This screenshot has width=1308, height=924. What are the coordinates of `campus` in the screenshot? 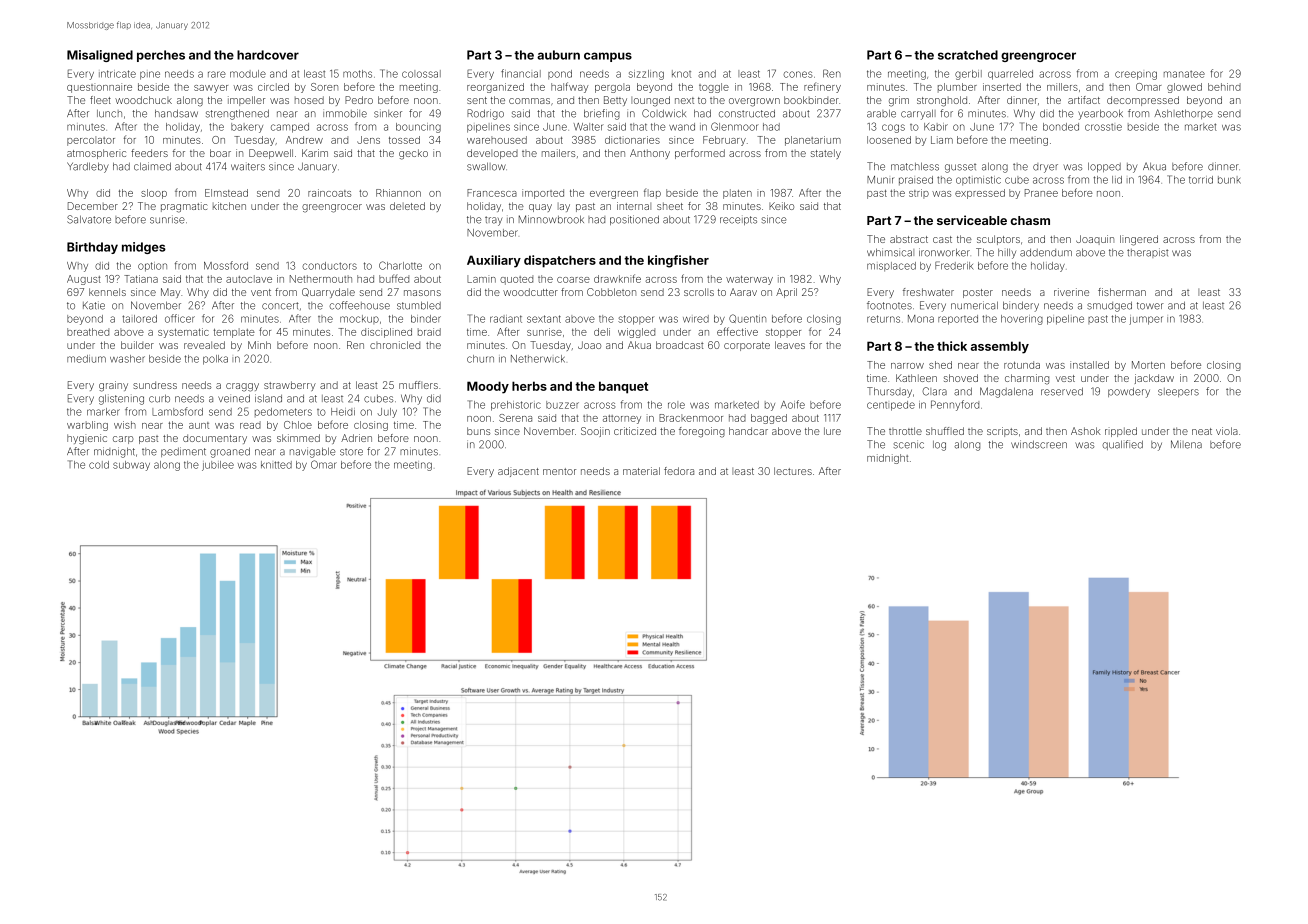 It's located at (608, 57).
